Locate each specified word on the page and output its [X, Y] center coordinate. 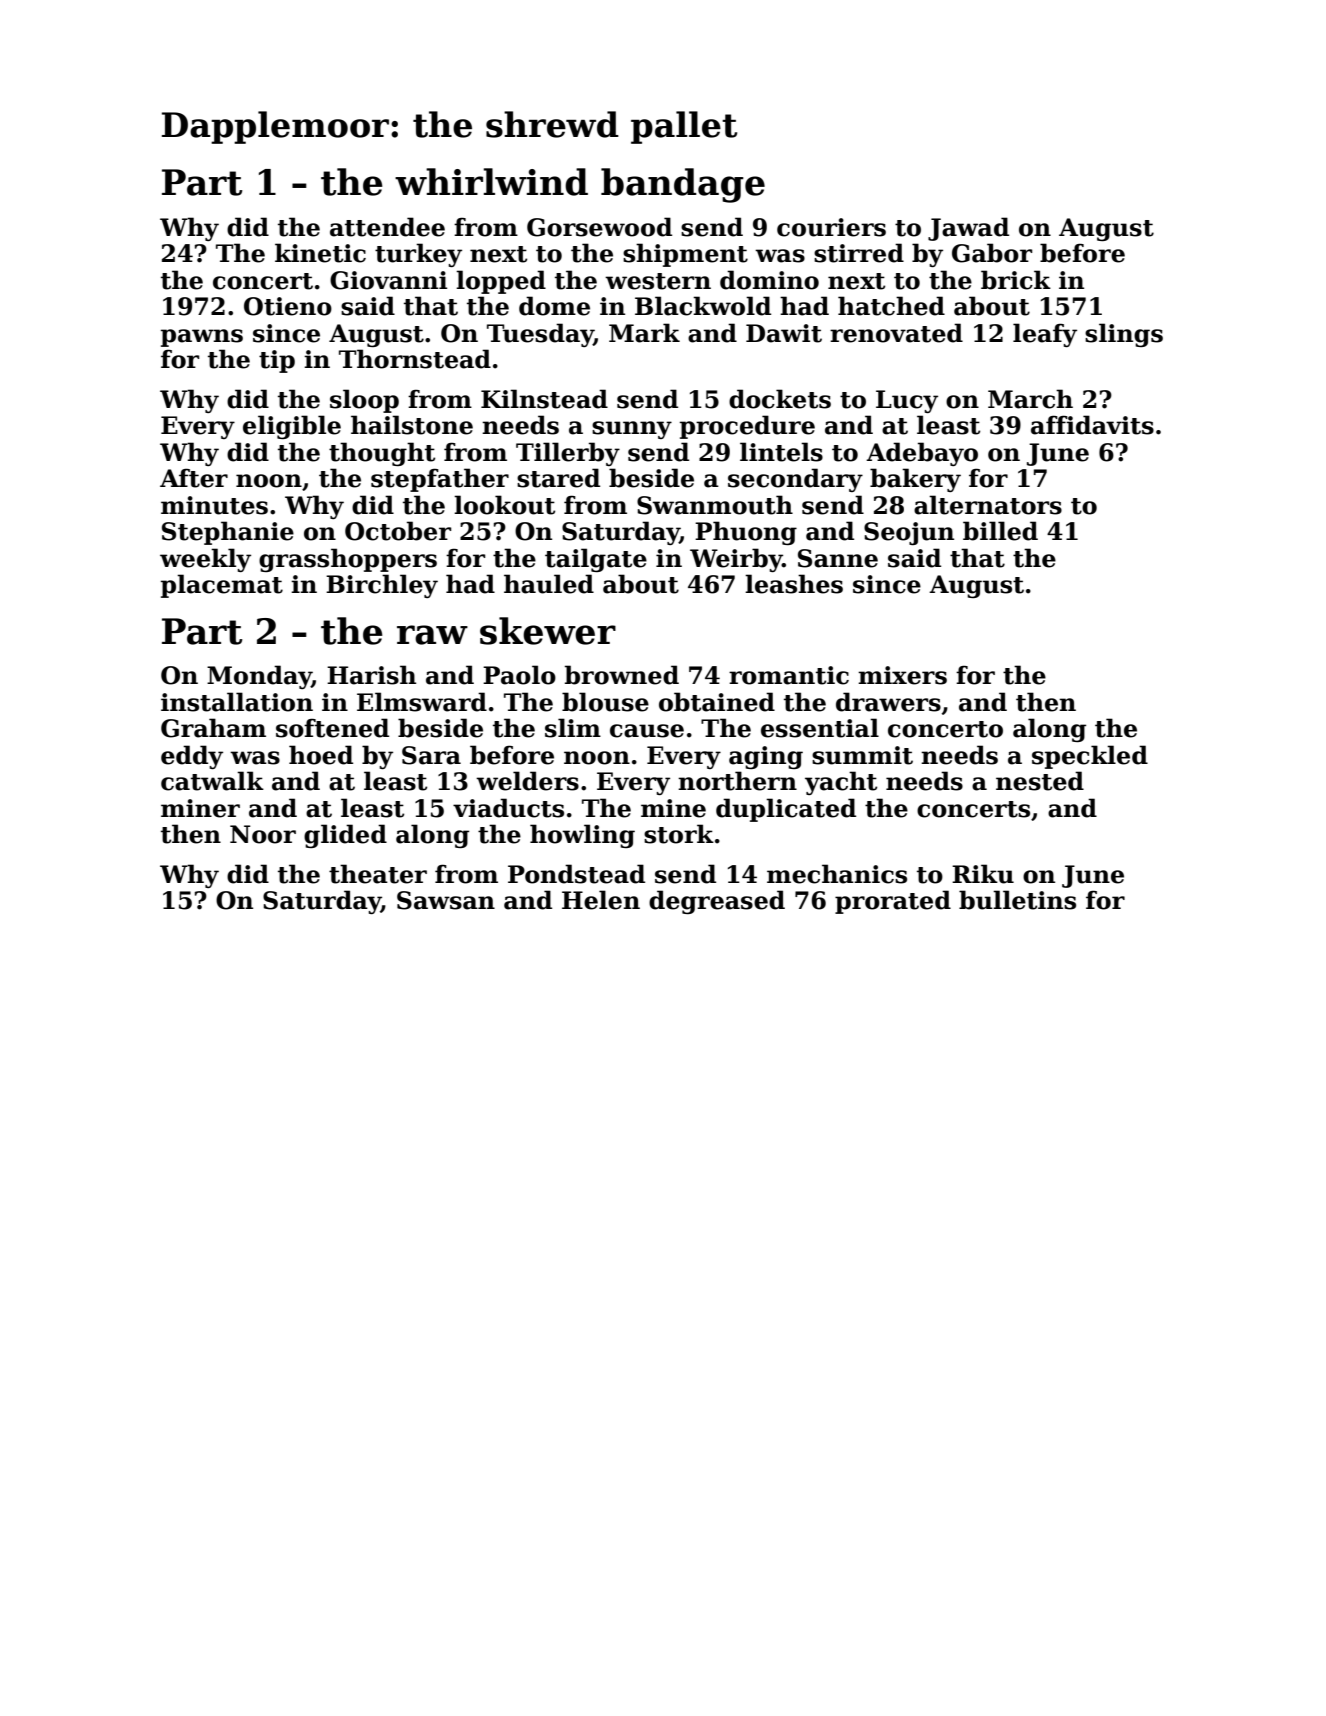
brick [1016, 280]
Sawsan [446, 900]
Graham [213, 728]
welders [527, 781]
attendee [387, 227]
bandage [683, 185]
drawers [888, 702]
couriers [831, 227]
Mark [644, 333]
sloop [364, 401]
